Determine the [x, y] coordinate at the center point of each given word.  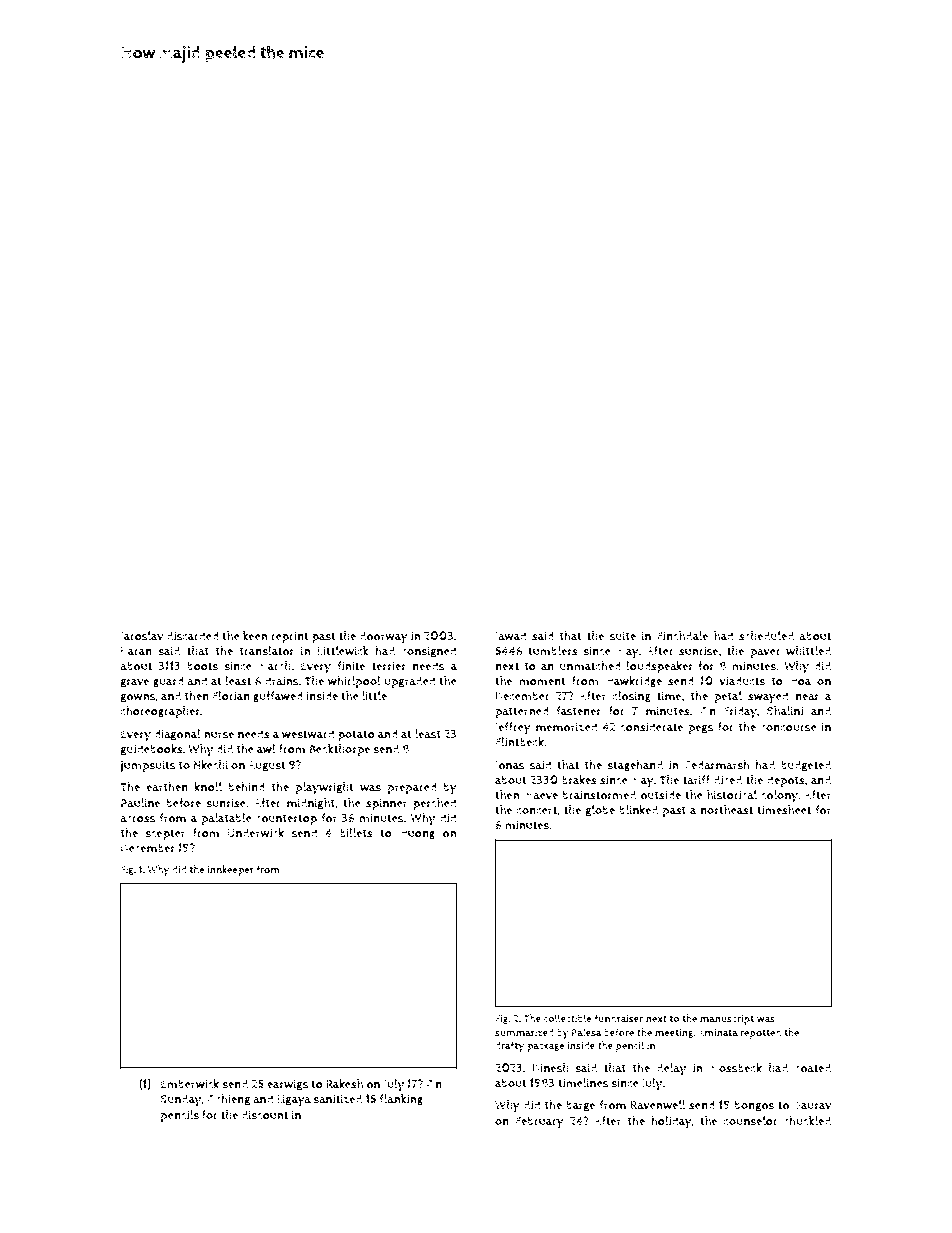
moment [542, 681]
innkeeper [230, 870]
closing [632, 697]
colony [779, 796]
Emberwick [190, 1084]
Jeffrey [513, 728]
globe [600, 811]
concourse [789, 728]
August [267, 766]
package [545, 1046]
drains [282, 681]
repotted [760, 1033]
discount [265, 1115]
